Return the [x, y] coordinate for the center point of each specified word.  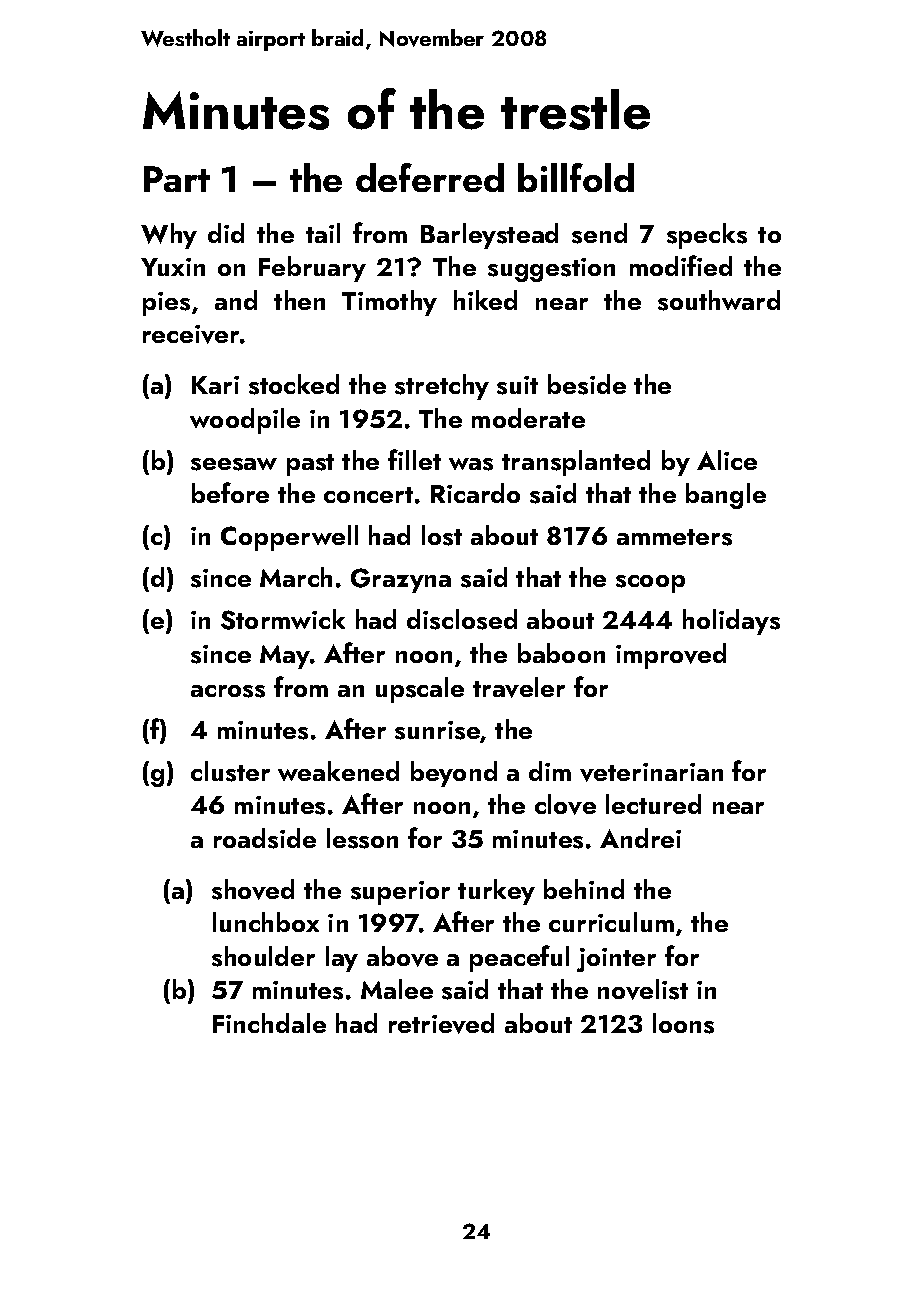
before [230, 492]
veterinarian [651, 772]
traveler [519, 687]
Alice [727, 460]
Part [177, 179]
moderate [528, 418]
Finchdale [269, 1023]
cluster [230, 771]
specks [707, 236]
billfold [576, 177]
